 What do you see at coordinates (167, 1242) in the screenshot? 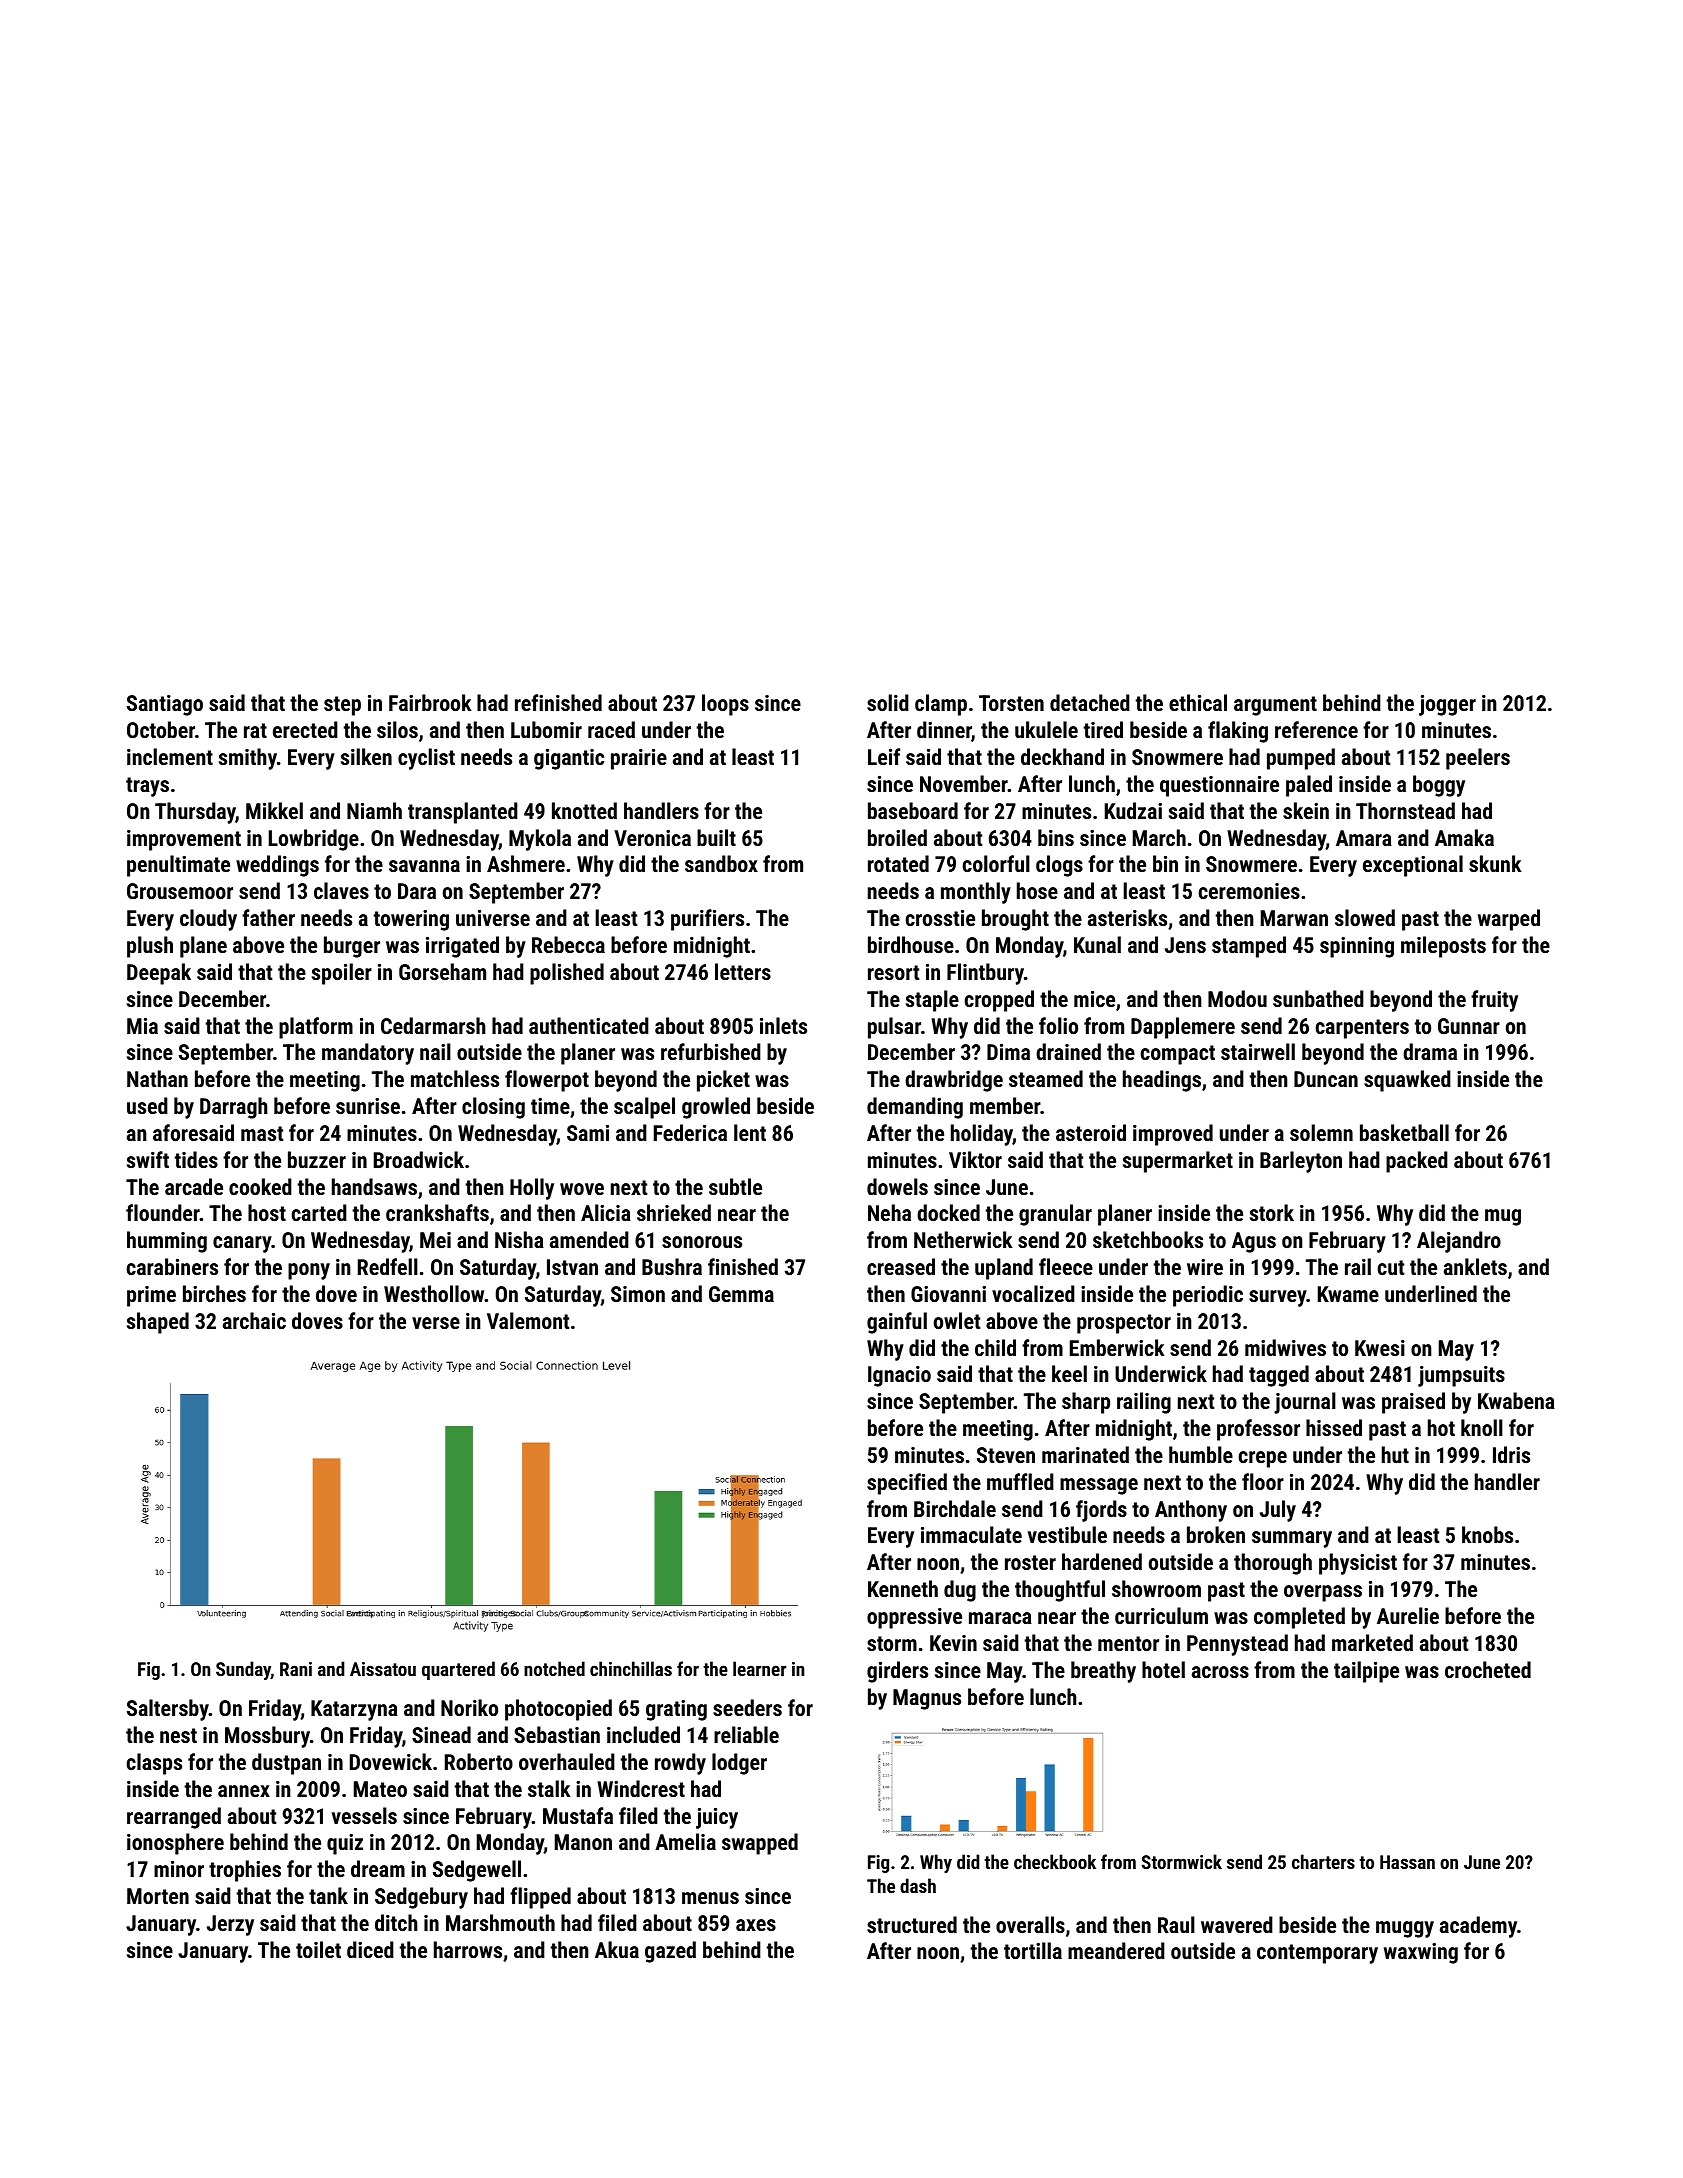
I see `humming` at bounding box center [167, 1242].
